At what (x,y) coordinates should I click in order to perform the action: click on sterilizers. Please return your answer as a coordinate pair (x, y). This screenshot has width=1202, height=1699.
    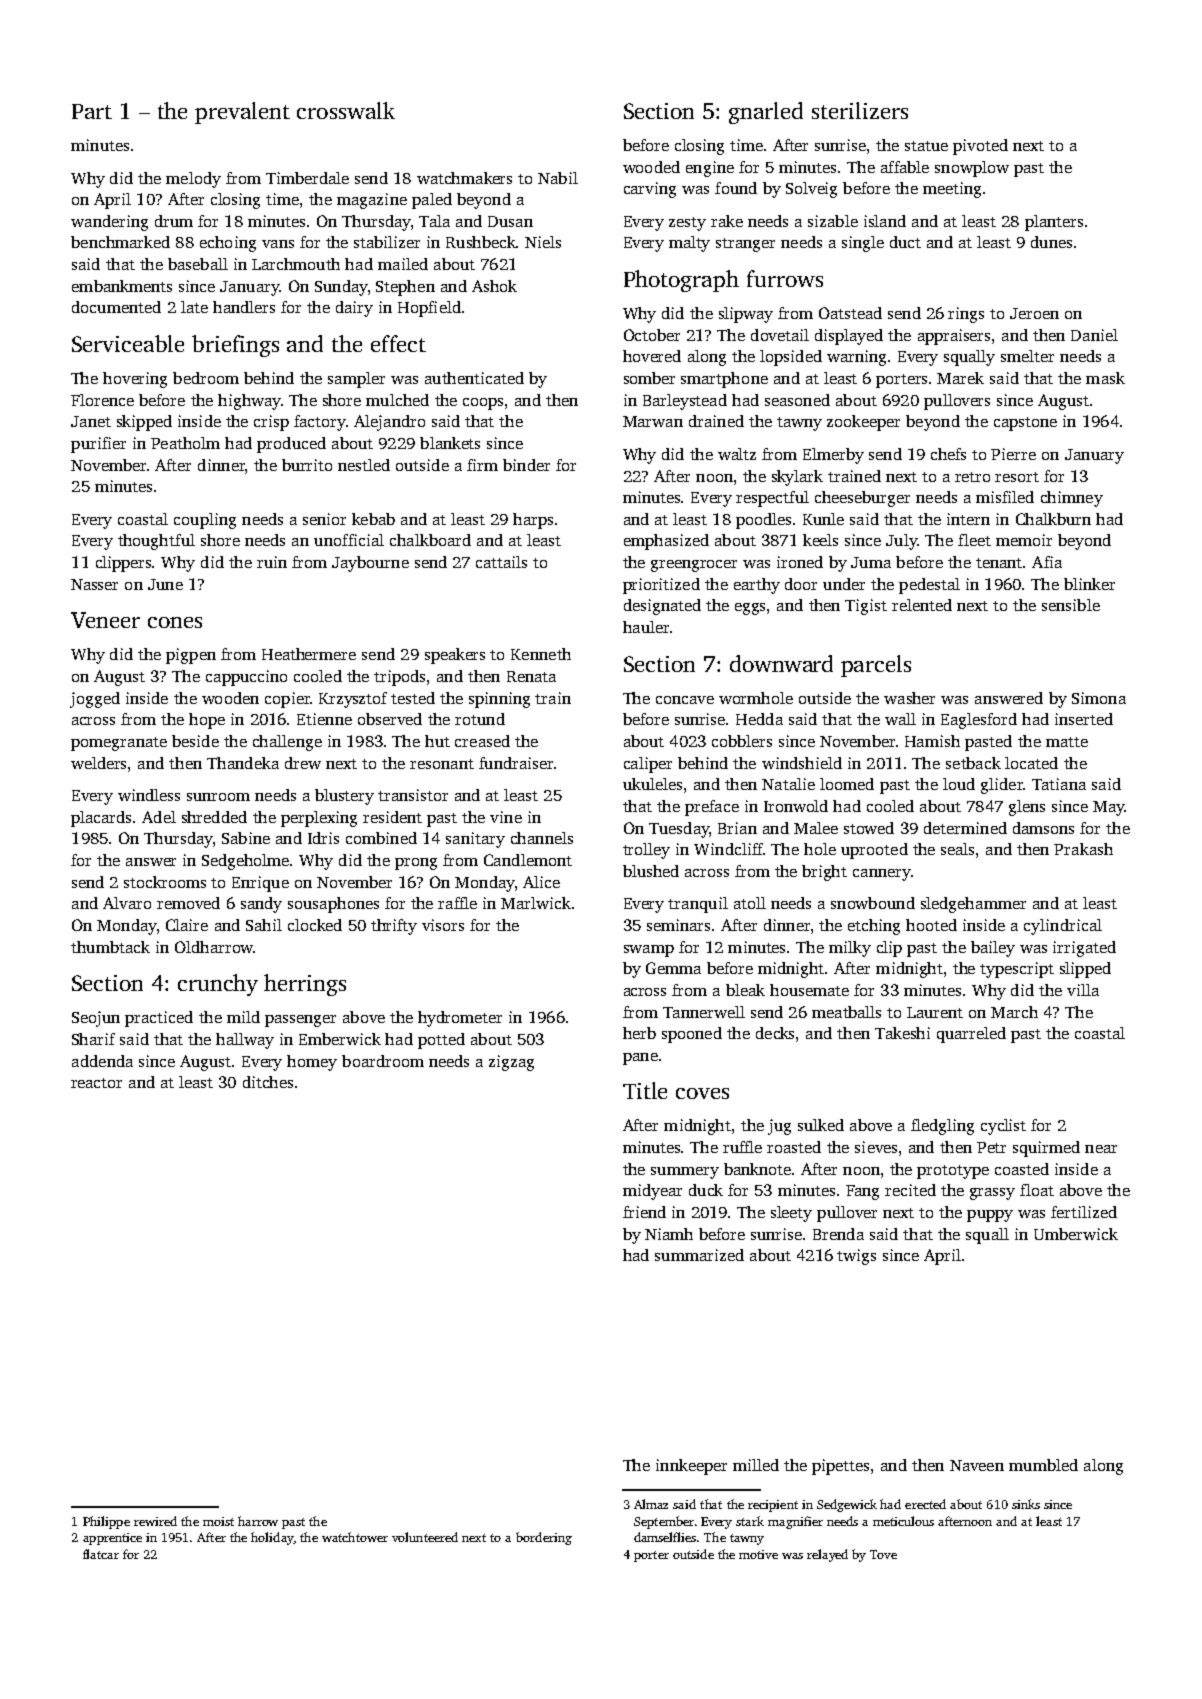
    Looking at the image, I should click on (860, 110).
